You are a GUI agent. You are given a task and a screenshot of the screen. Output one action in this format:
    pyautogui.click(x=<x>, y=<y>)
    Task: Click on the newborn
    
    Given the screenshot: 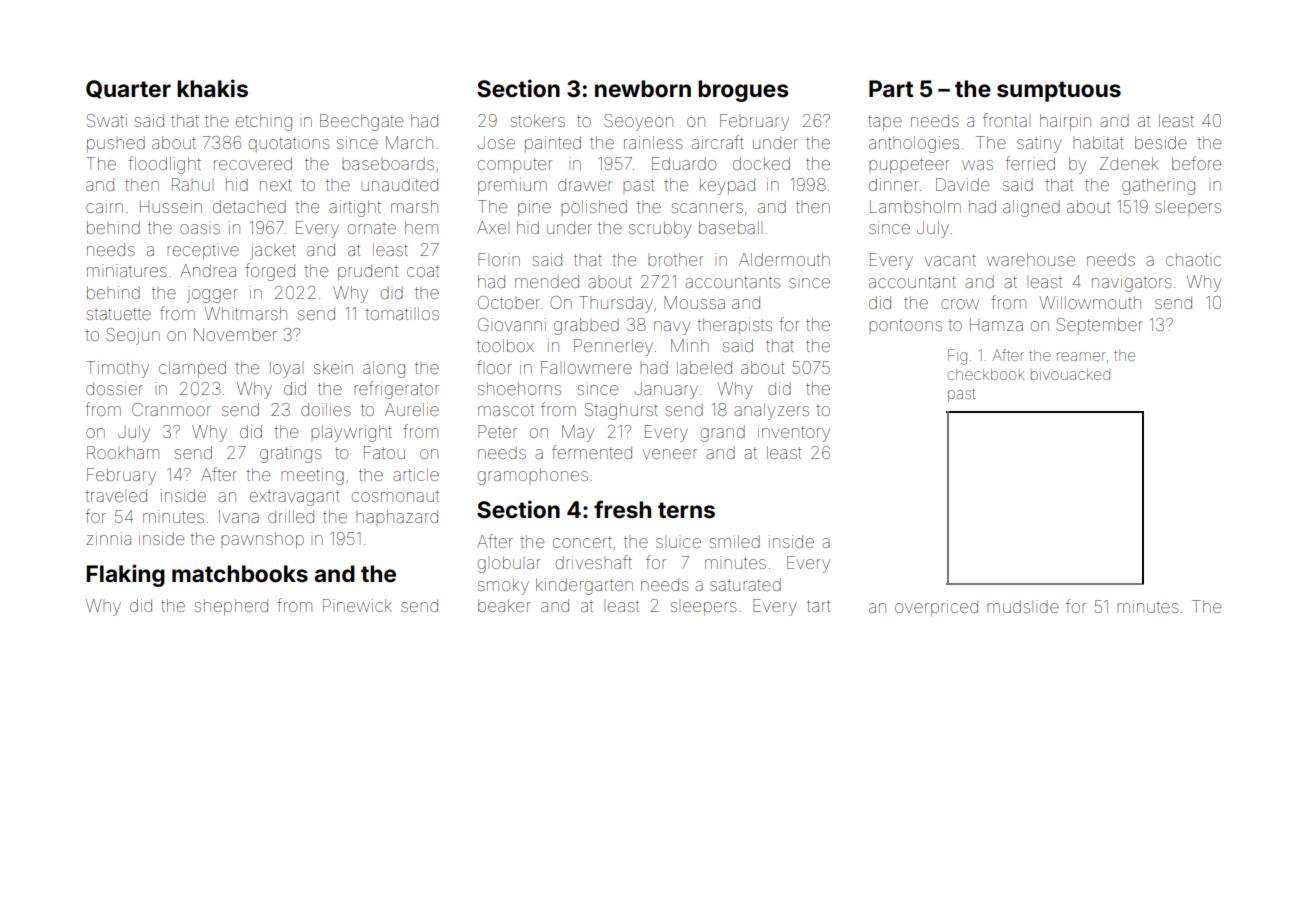 What is the action you would take?
    pyautogui.click(x=643, y=89)
